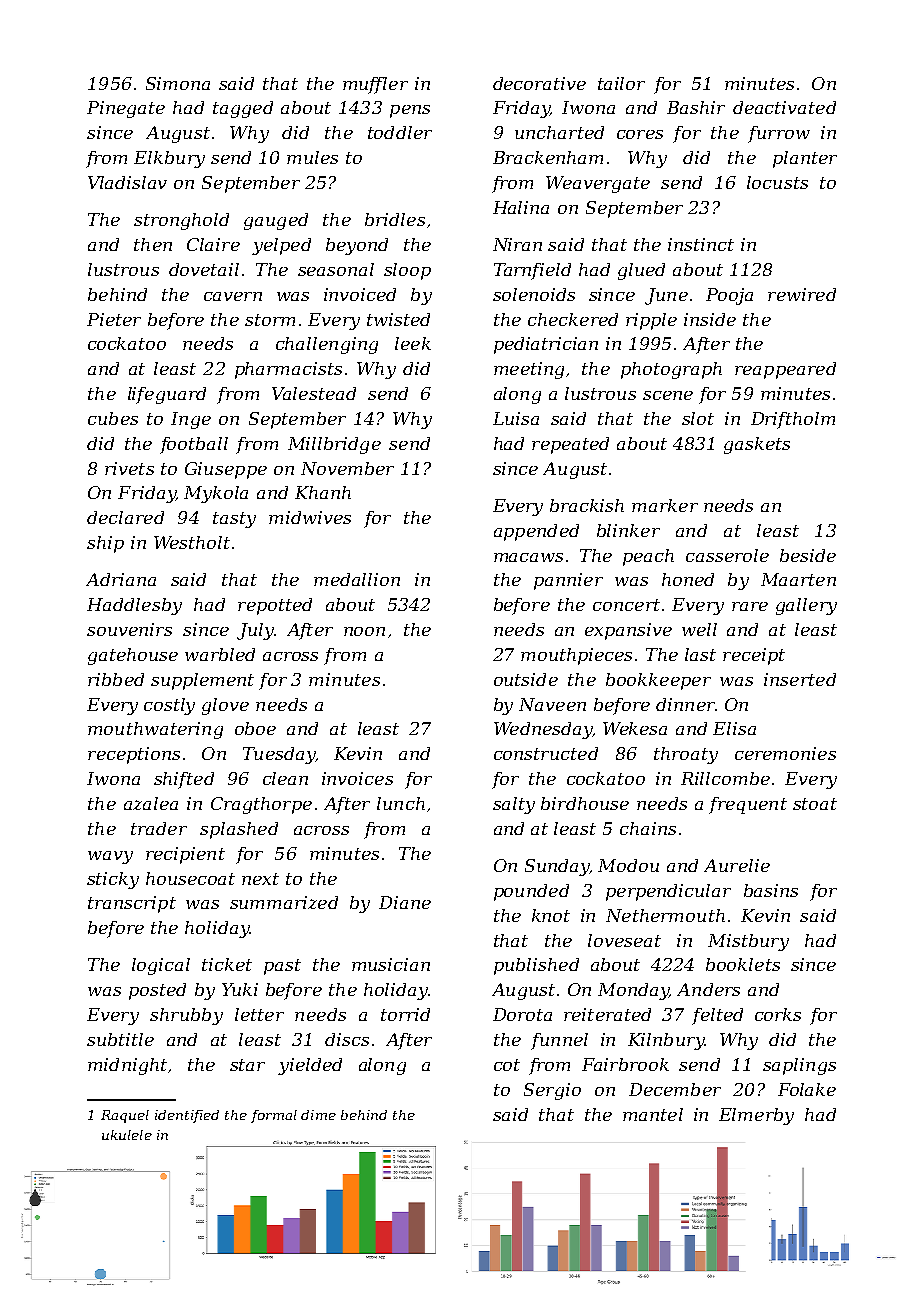 The image size is (924, 1311). Describe the element at coordinates (247, 1065) in the screenshot. I see `star` at that location.
